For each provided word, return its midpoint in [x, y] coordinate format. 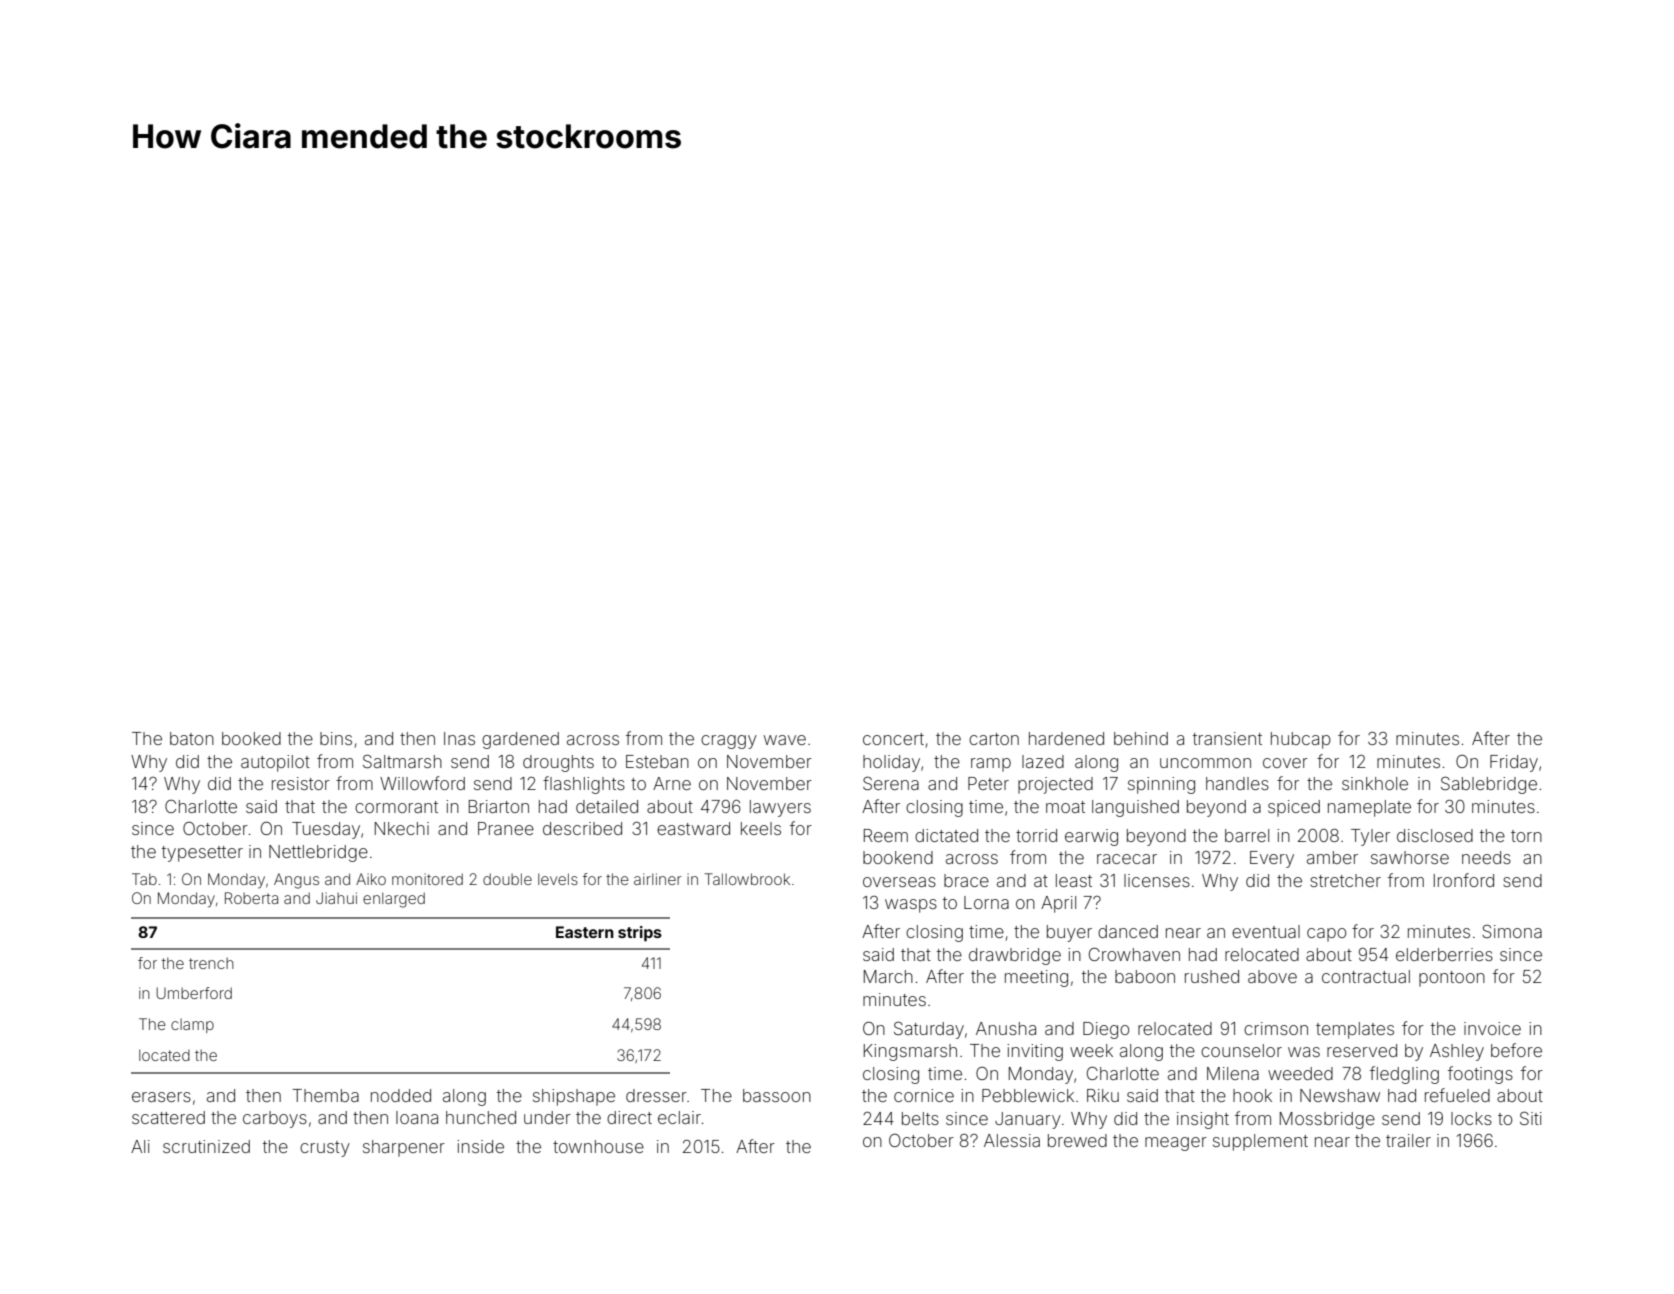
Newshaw [1340, 1095]
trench [211, 963]
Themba [325, 1095]
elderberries [1444, 954]
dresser [656, 1095]
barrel [1247, 835]
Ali [140, 1146]
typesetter [202, 854]
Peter [988, 783]
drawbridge [1015, 956]
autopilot [275, 763]
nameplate [1369, 808]
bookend [898, 857]
